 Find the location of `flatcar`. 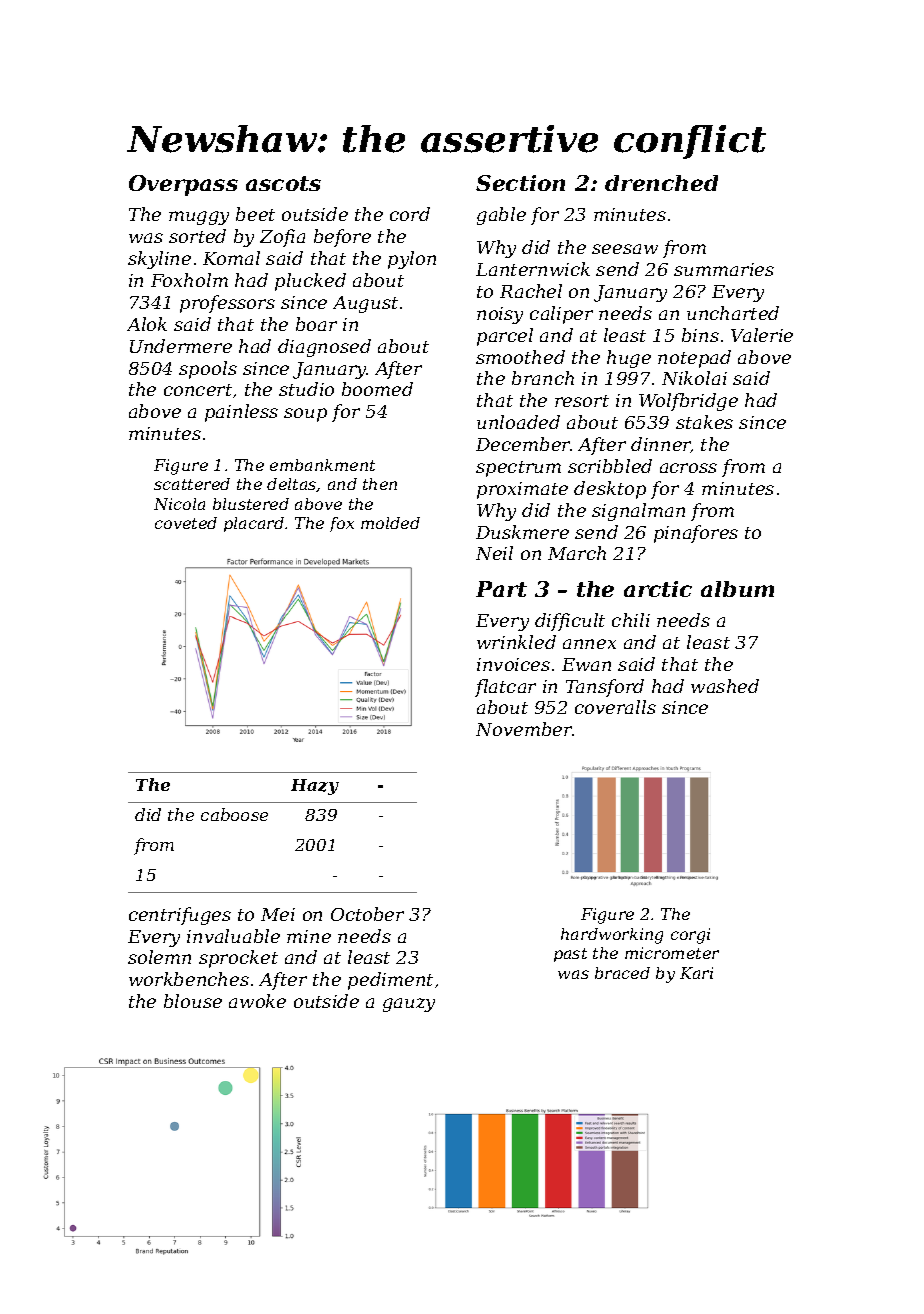

flatcar is located at coordinates (505, 688).
